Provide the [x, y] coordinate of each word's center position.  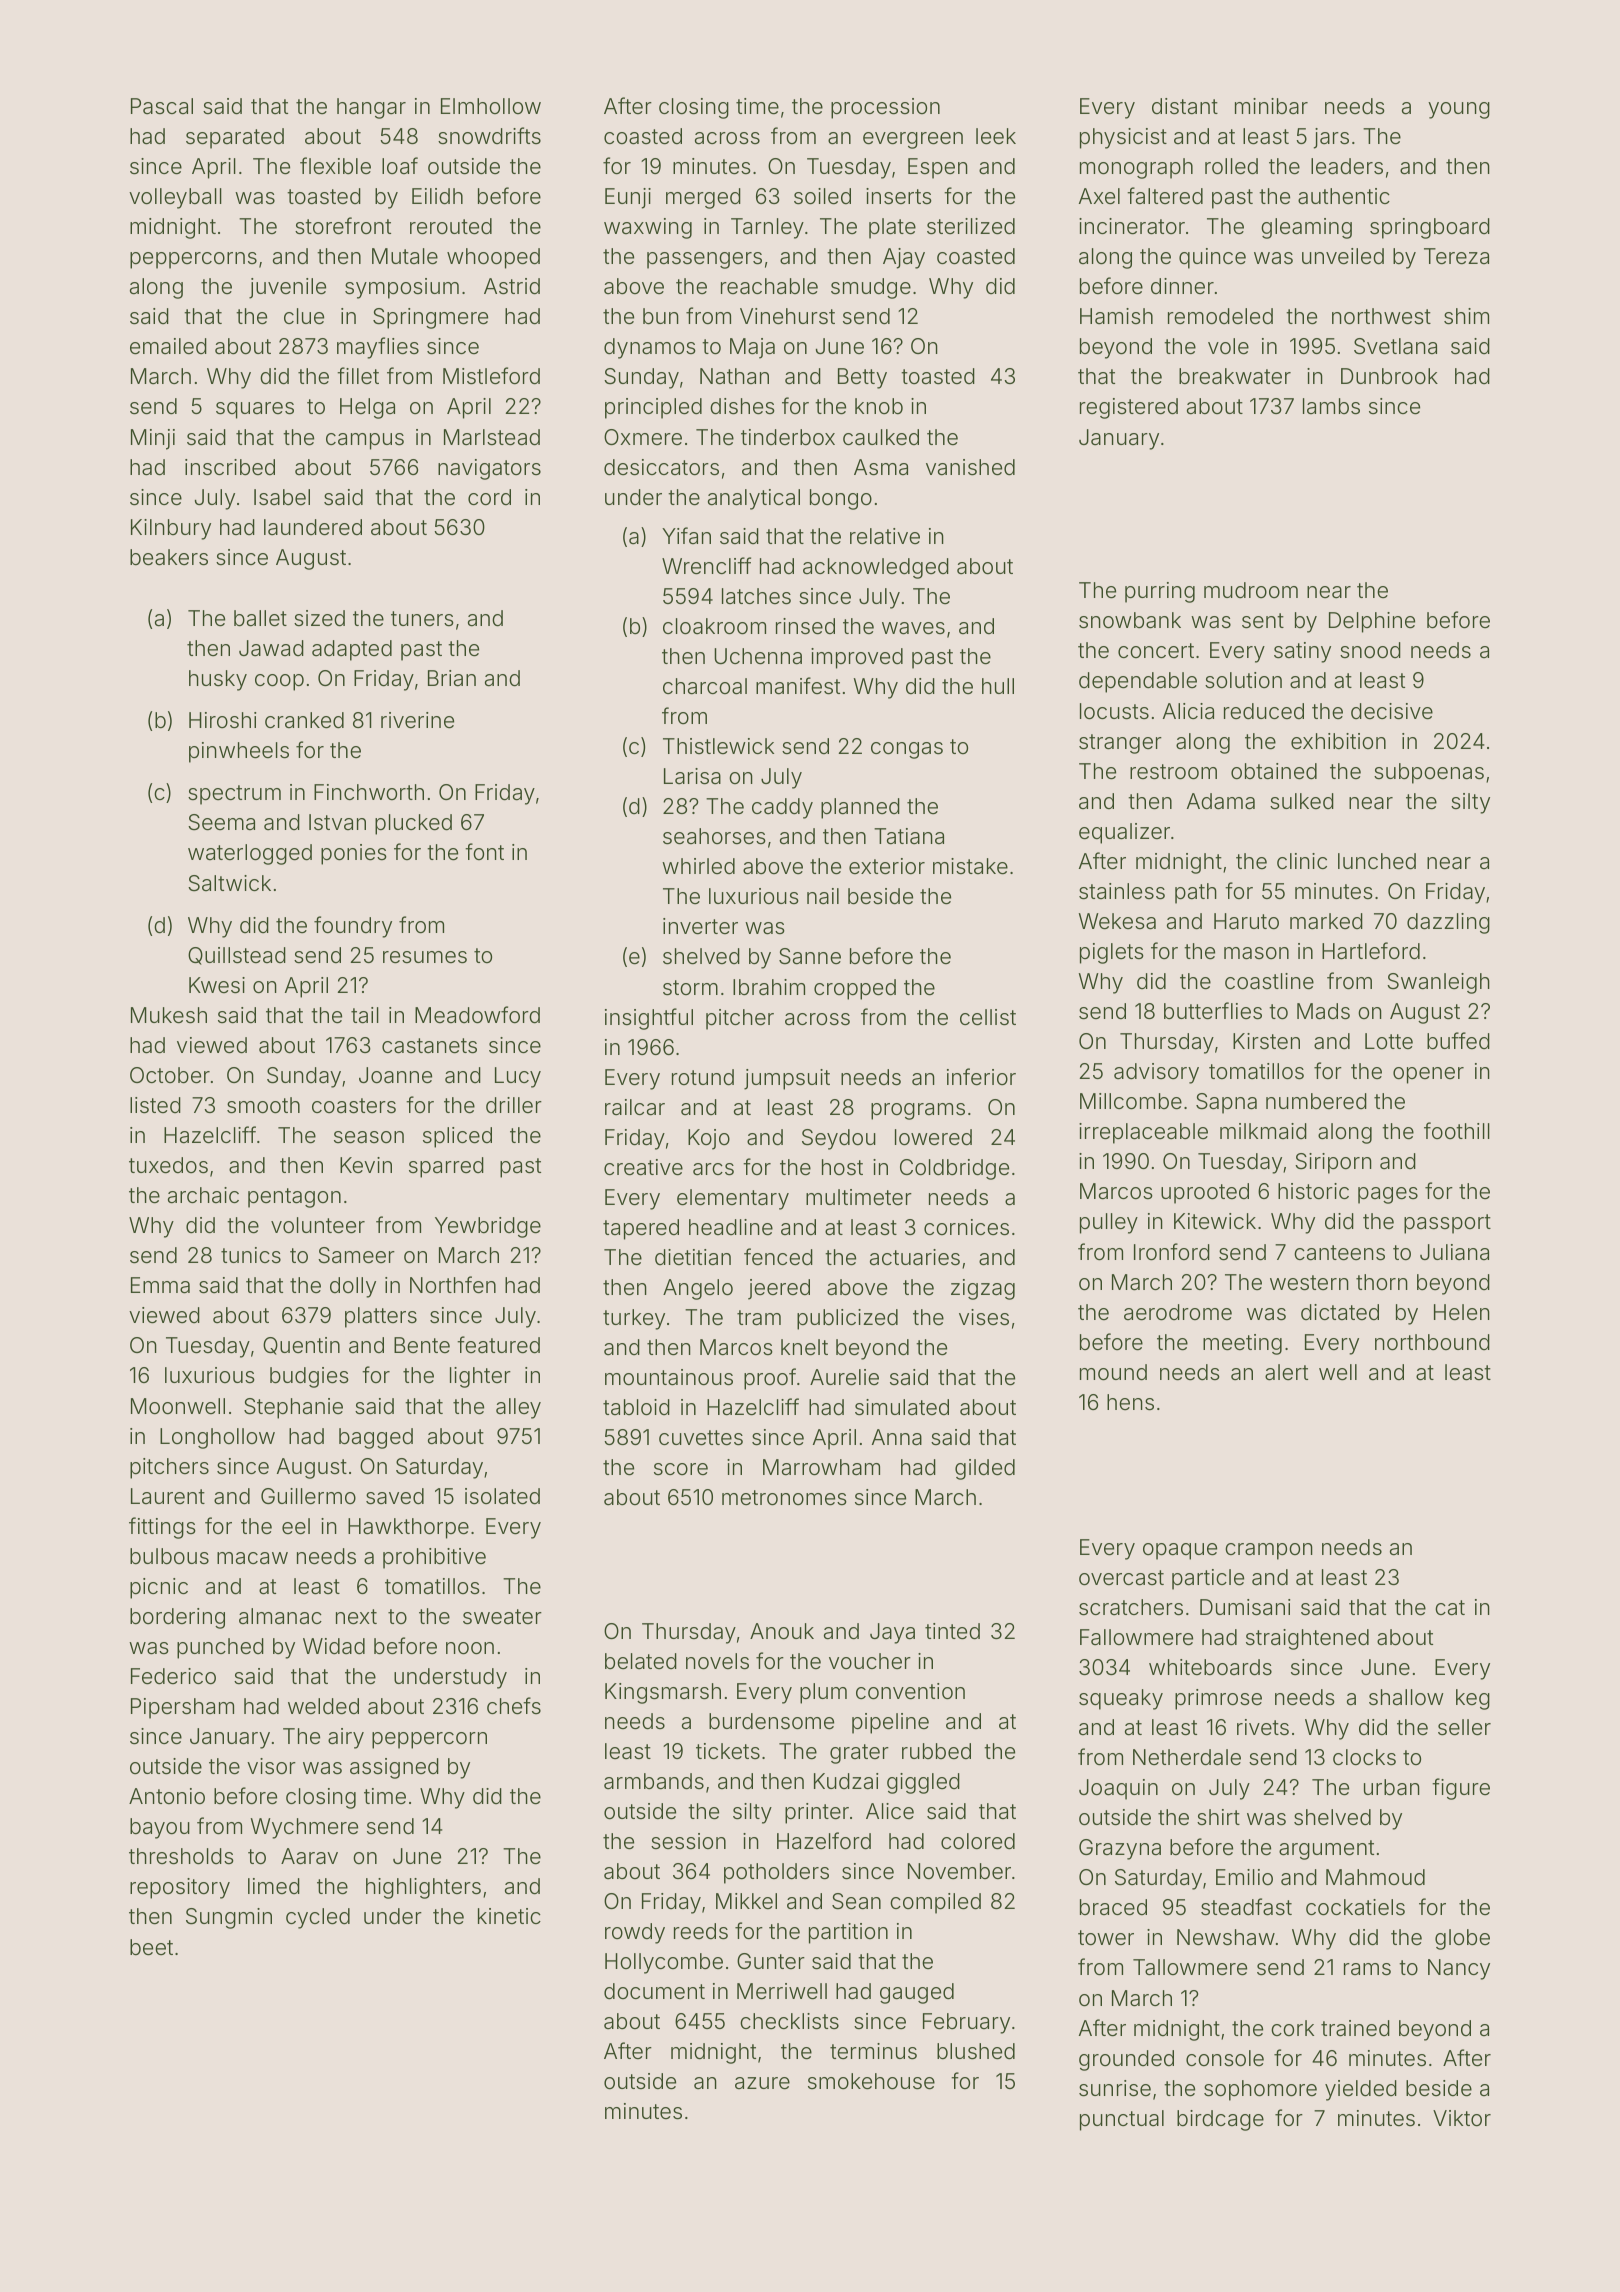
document [654, 1991]
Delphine [1372, 622]
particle [1208, 1579]
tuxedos [168, 1165]
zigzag [983, 1289]
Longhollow [217, 1438]
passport [1447, 1224]
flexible [335, 165]
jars [1331, 138]
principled [653, 408]
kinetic [509, 1916]
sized [319, 618]
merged [703, 198]
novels [717, 1661]
